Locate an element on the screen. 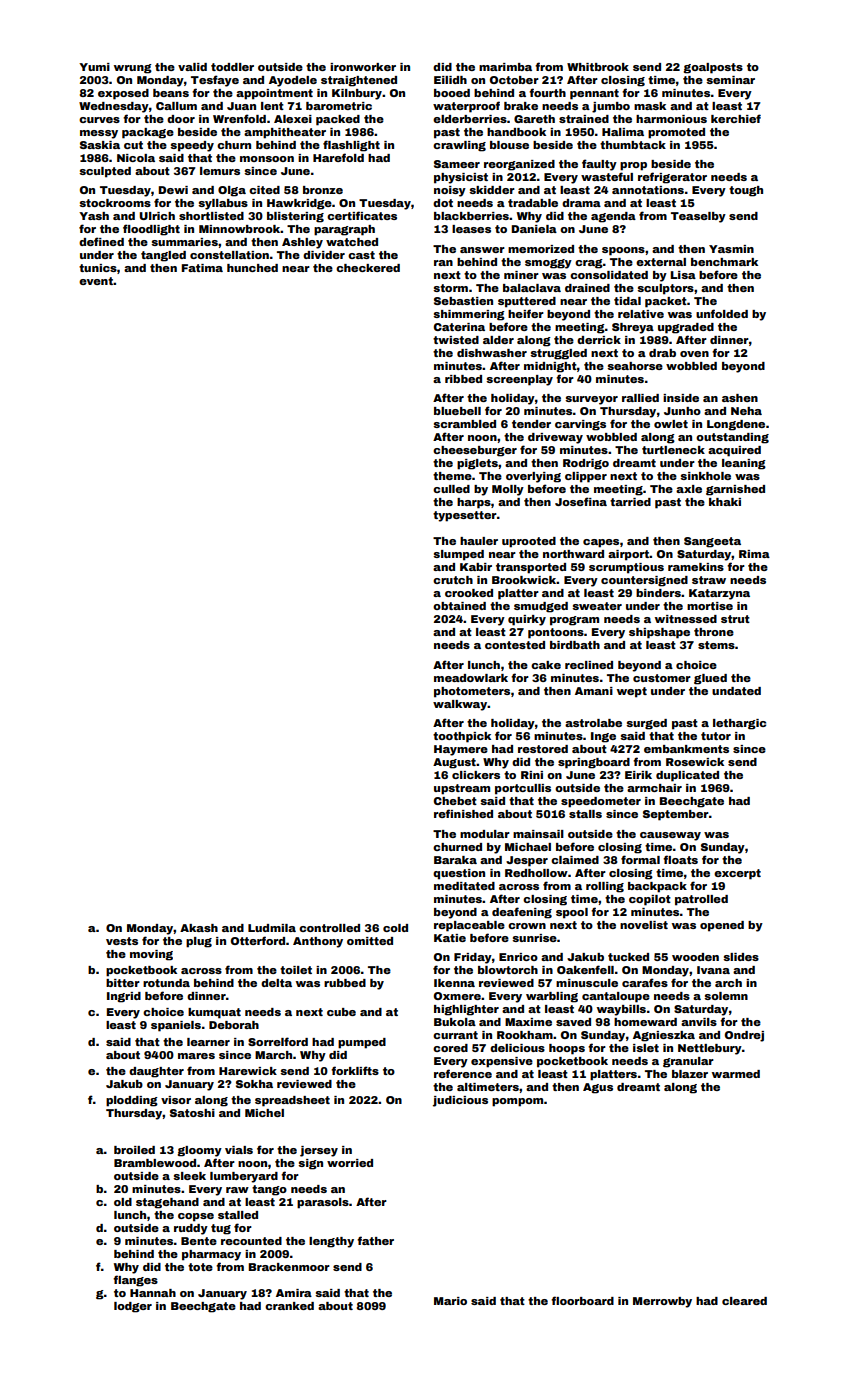 The width and height of the screenshot is (849, 1400). waterproof is located at coordinates (466, 107).
